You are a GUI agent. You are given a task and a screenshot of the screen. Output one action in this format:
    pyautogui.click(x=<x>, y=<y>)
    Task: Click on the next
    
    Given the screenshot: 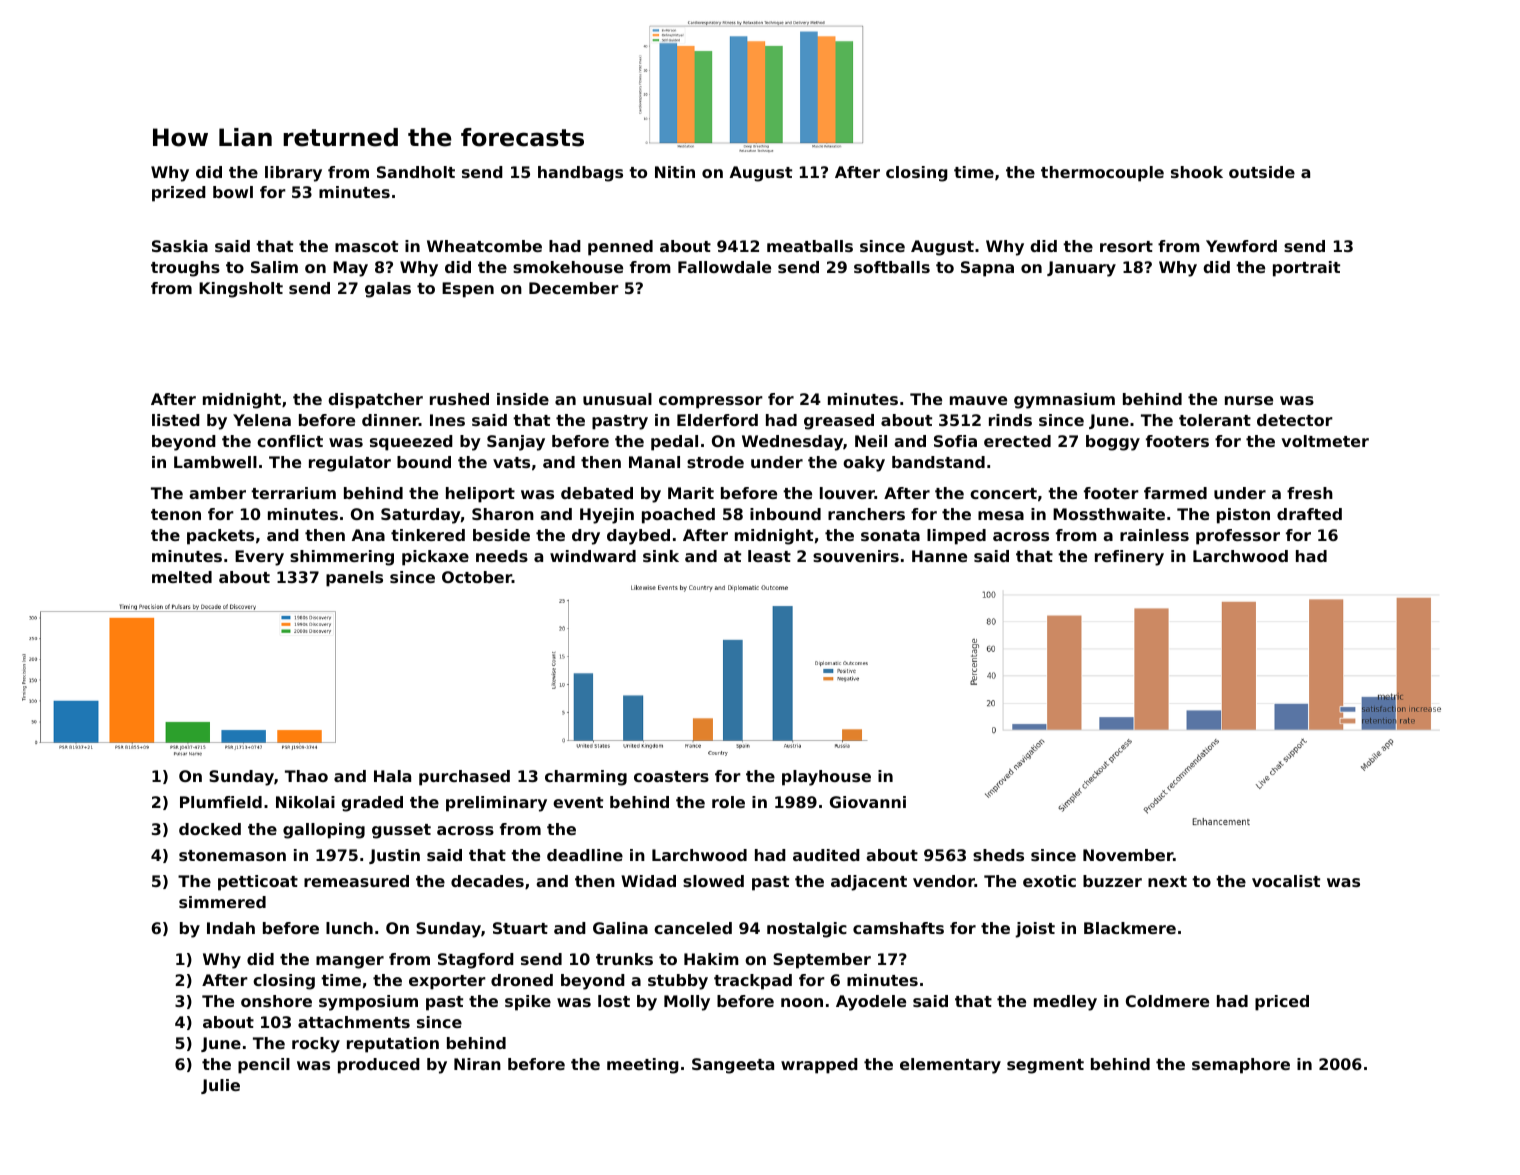 What is the action you would take?
    pyautogui.click(x=1167, y=881)
